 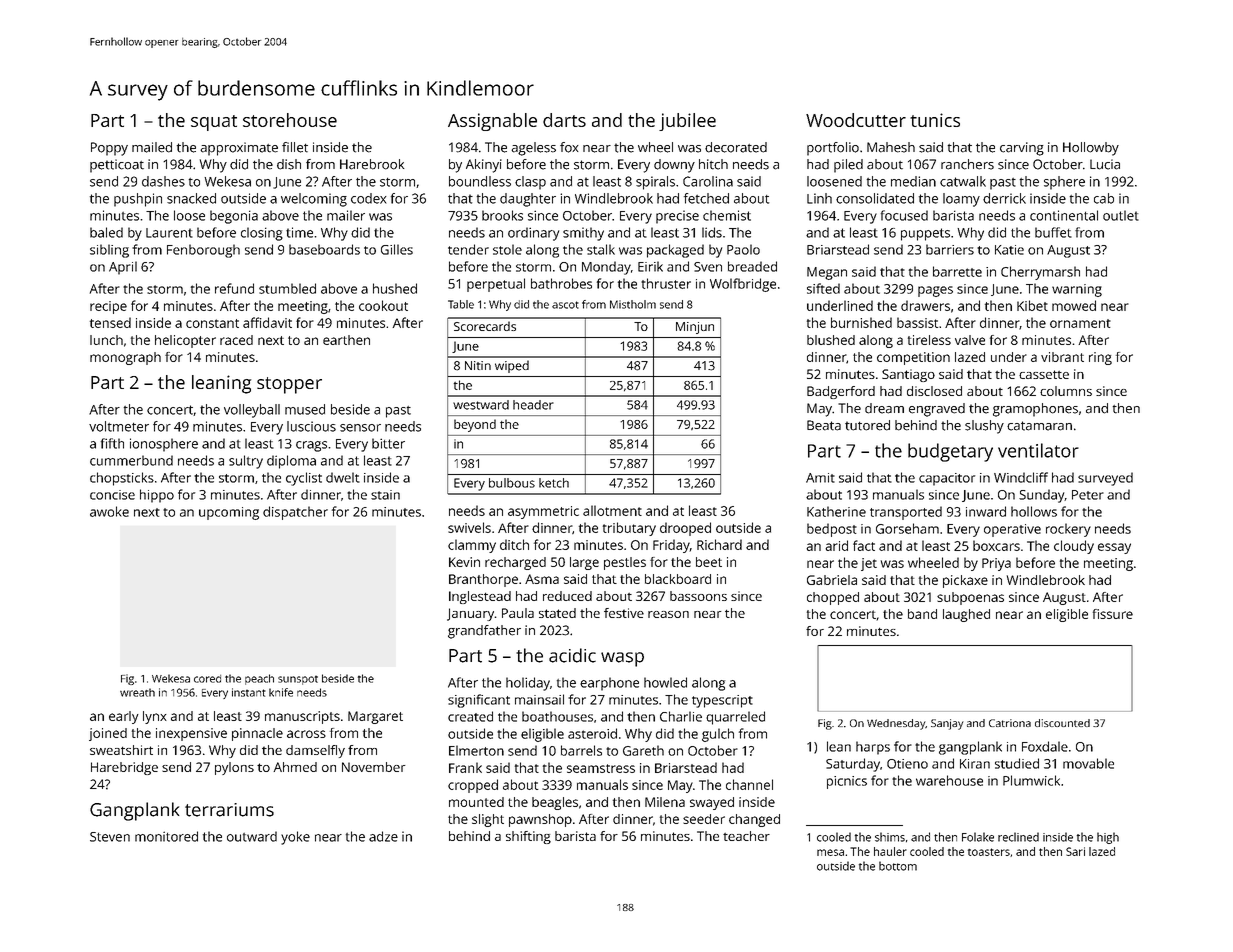 I want to click on shifting, so click(x=528, y=837).
